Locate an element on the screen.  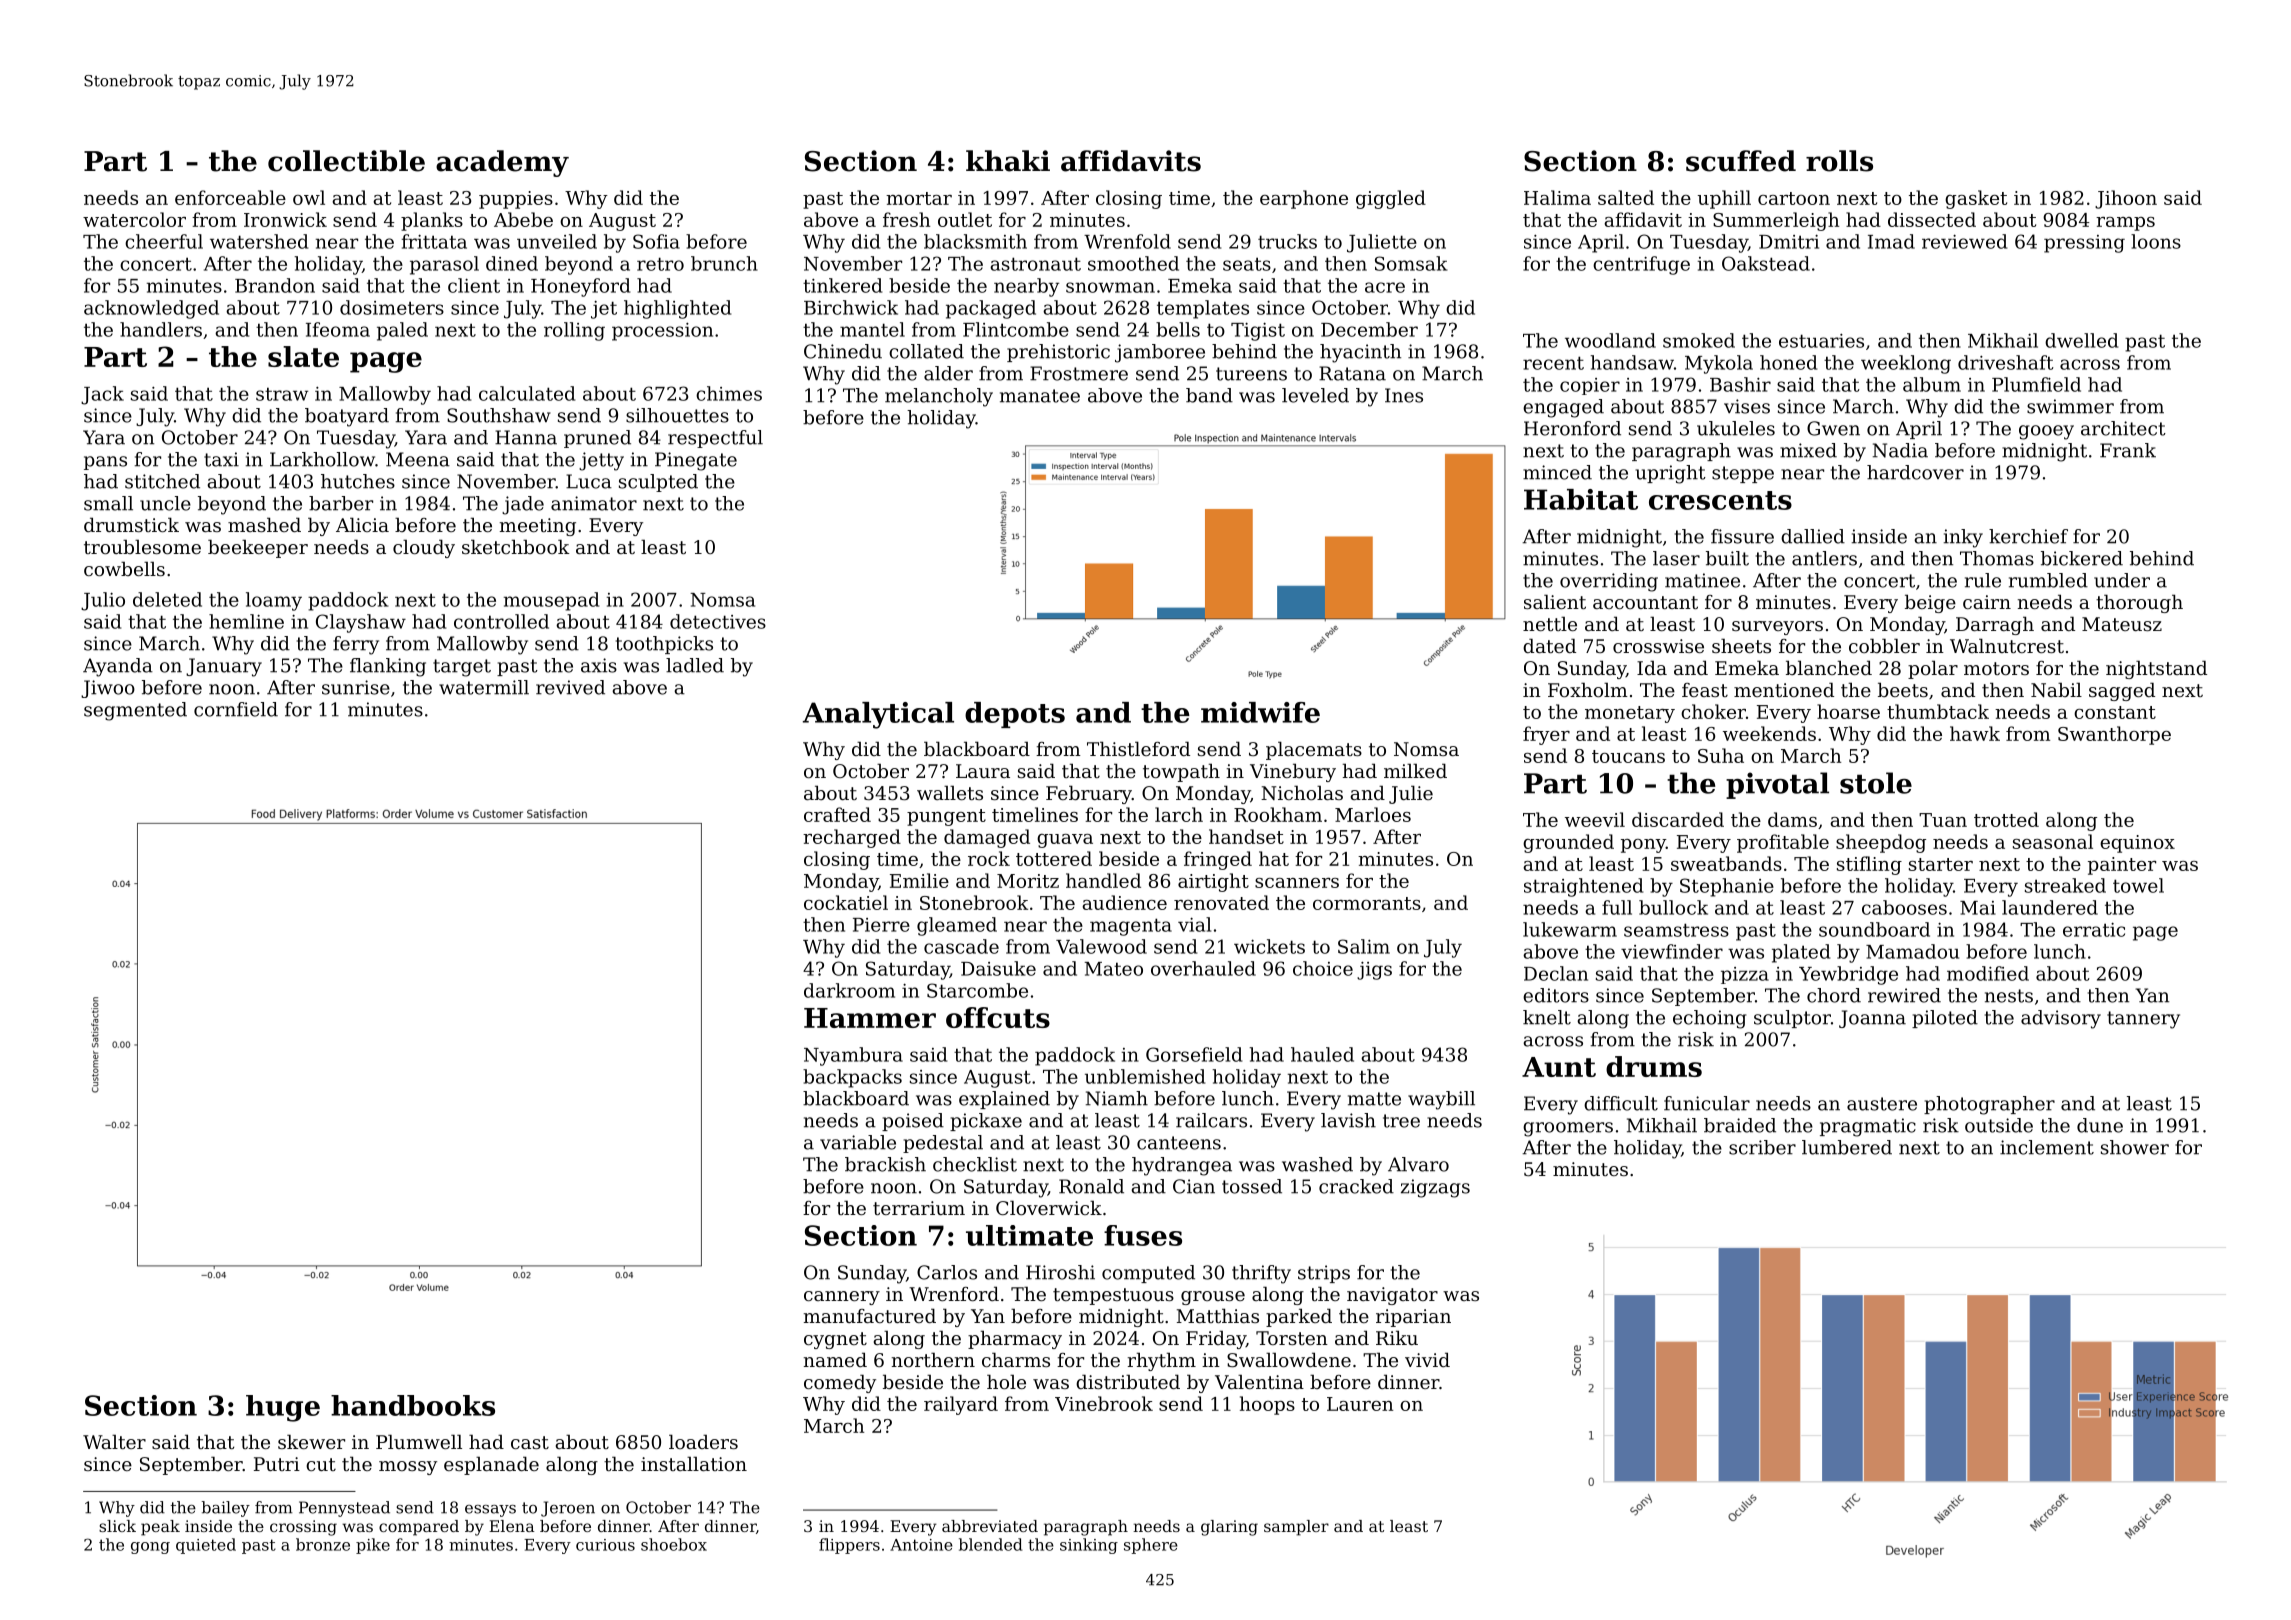
axis is located at coordinates (599, 665).
